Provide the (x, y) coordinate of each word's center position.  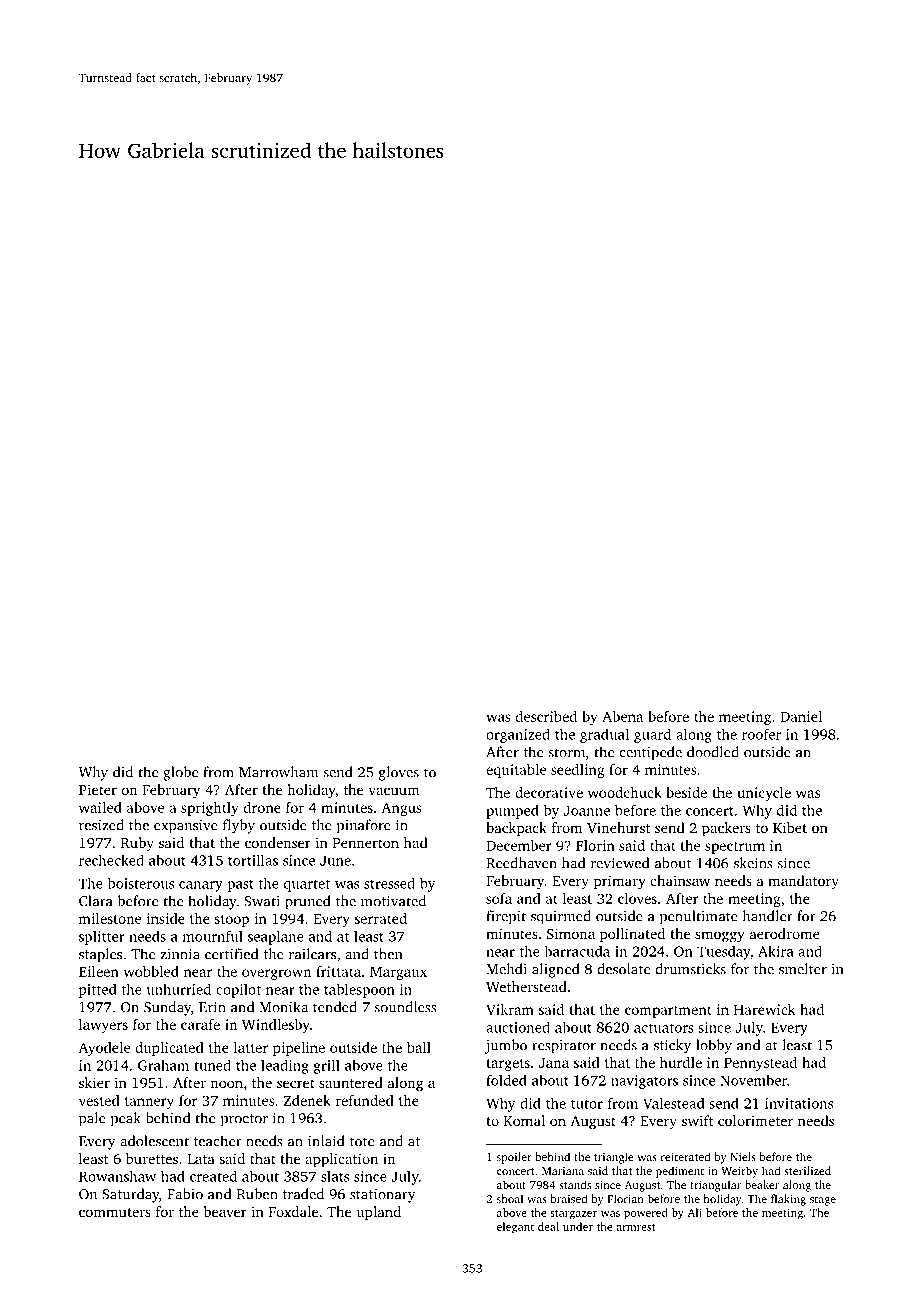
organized (518, 735)
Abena (622, 716)
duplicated (169, 1049)
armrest (635, 1227)
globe (180, 773)
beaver (225, 1211)
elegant (515, 1228)
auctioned (518, 1027)
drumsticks (690, 969)
